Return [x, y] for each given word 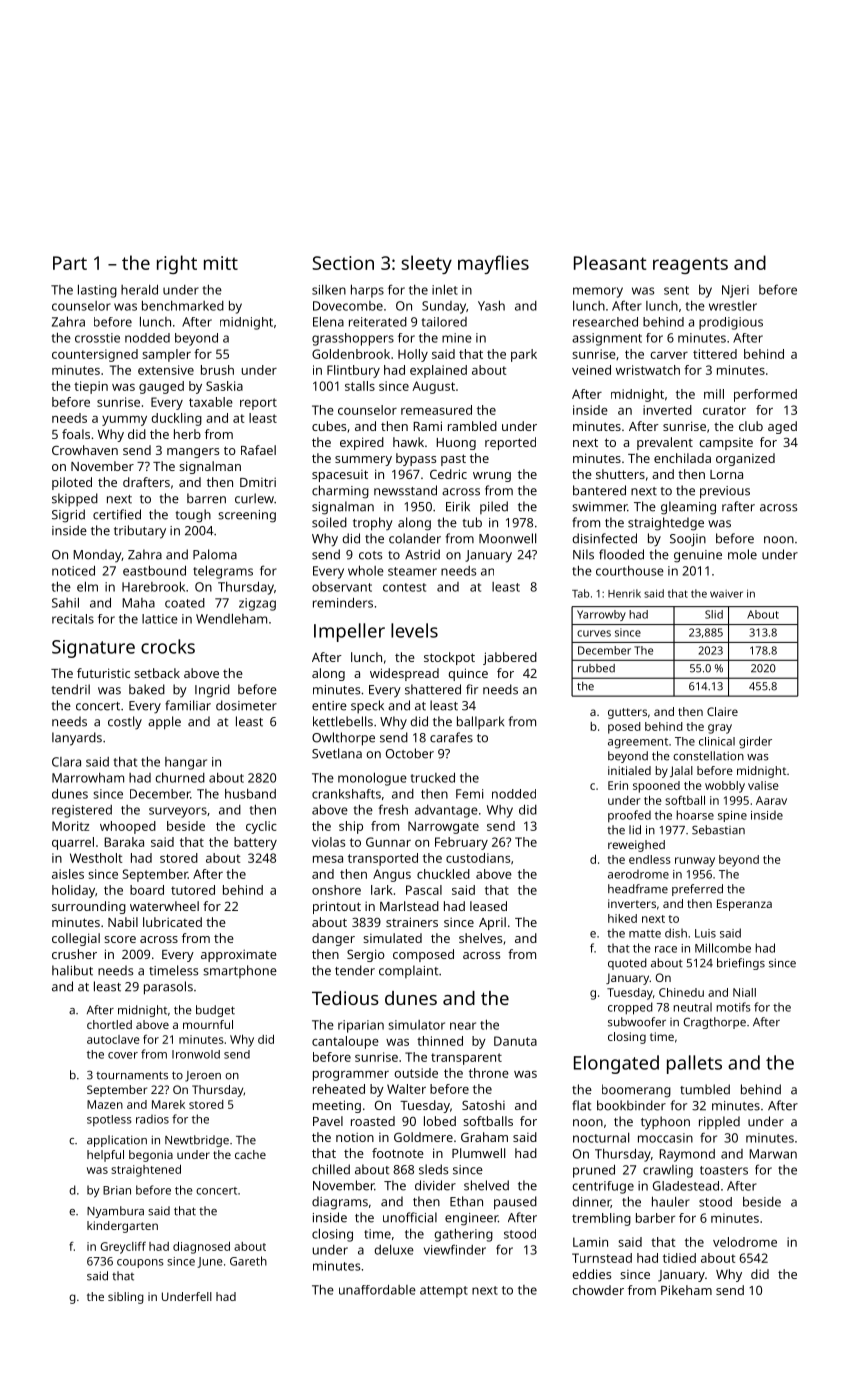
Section [343, 263]
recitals [73, 619]
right [177, 264]
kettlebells [343, 721]
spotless [109, 1120]
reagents [690, 265]
